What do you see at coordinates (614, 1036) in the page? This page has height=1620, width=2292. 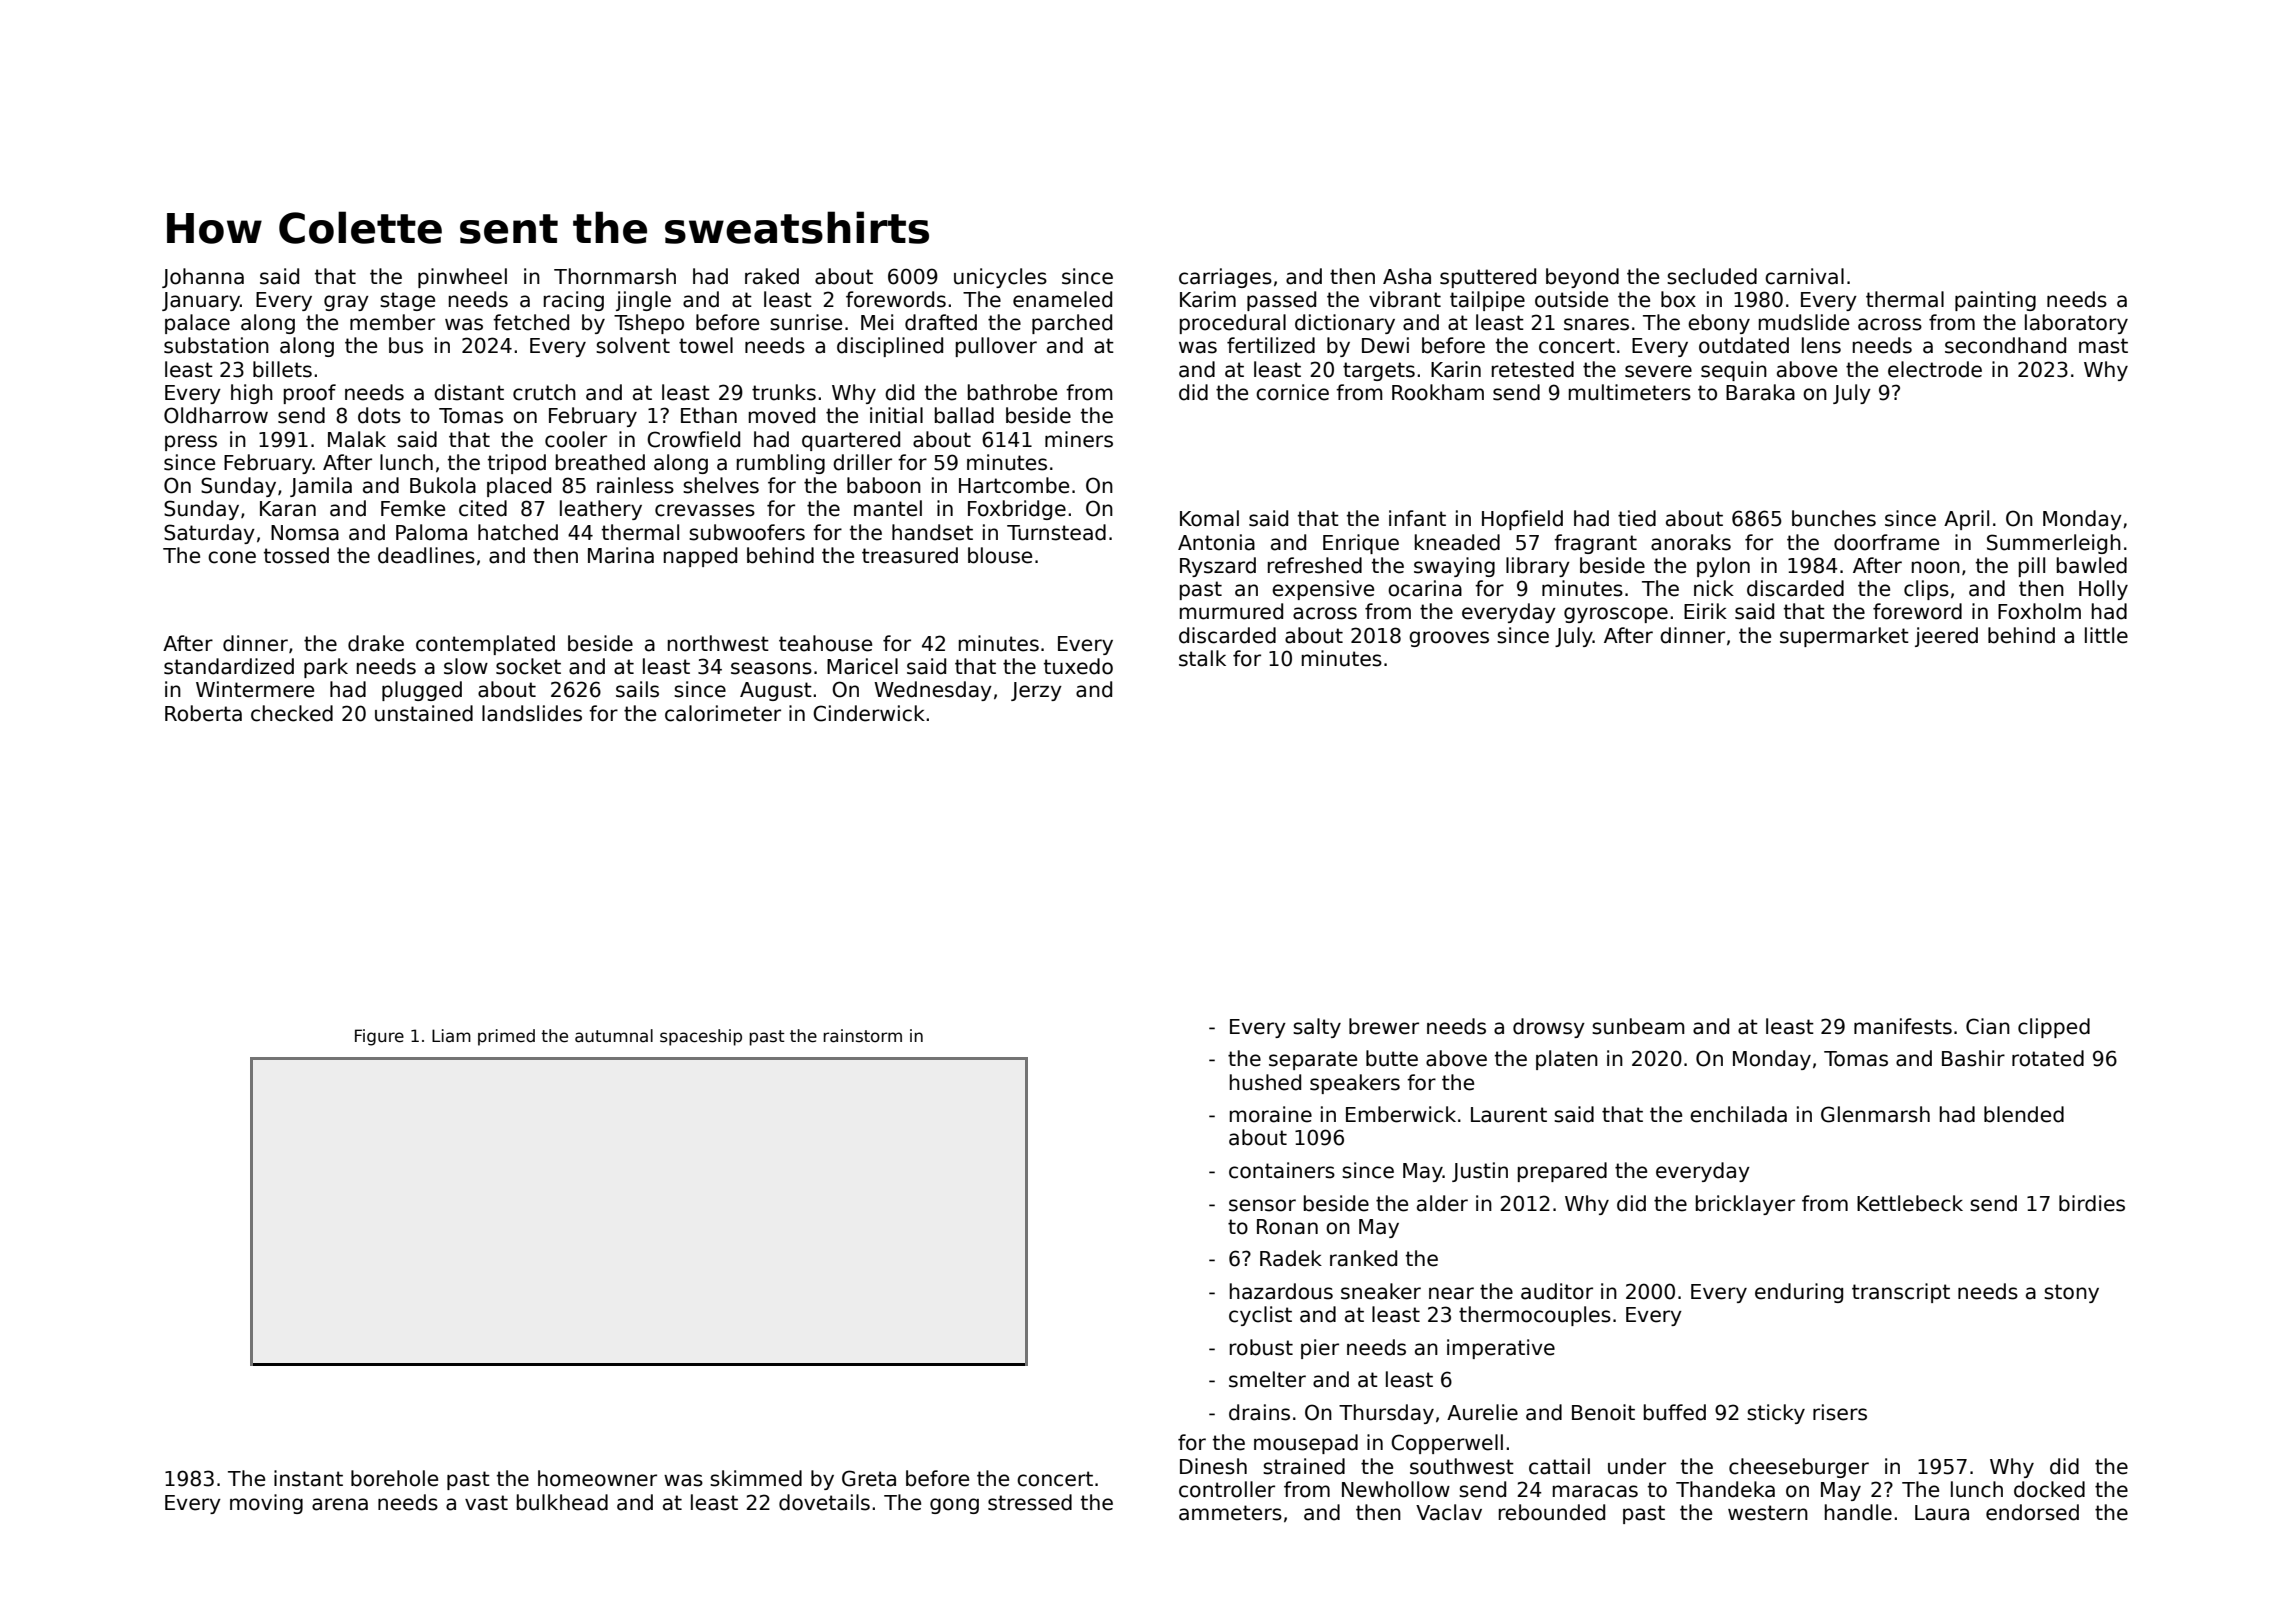 I see `autumnal` at bounding box center [614, 1036].
